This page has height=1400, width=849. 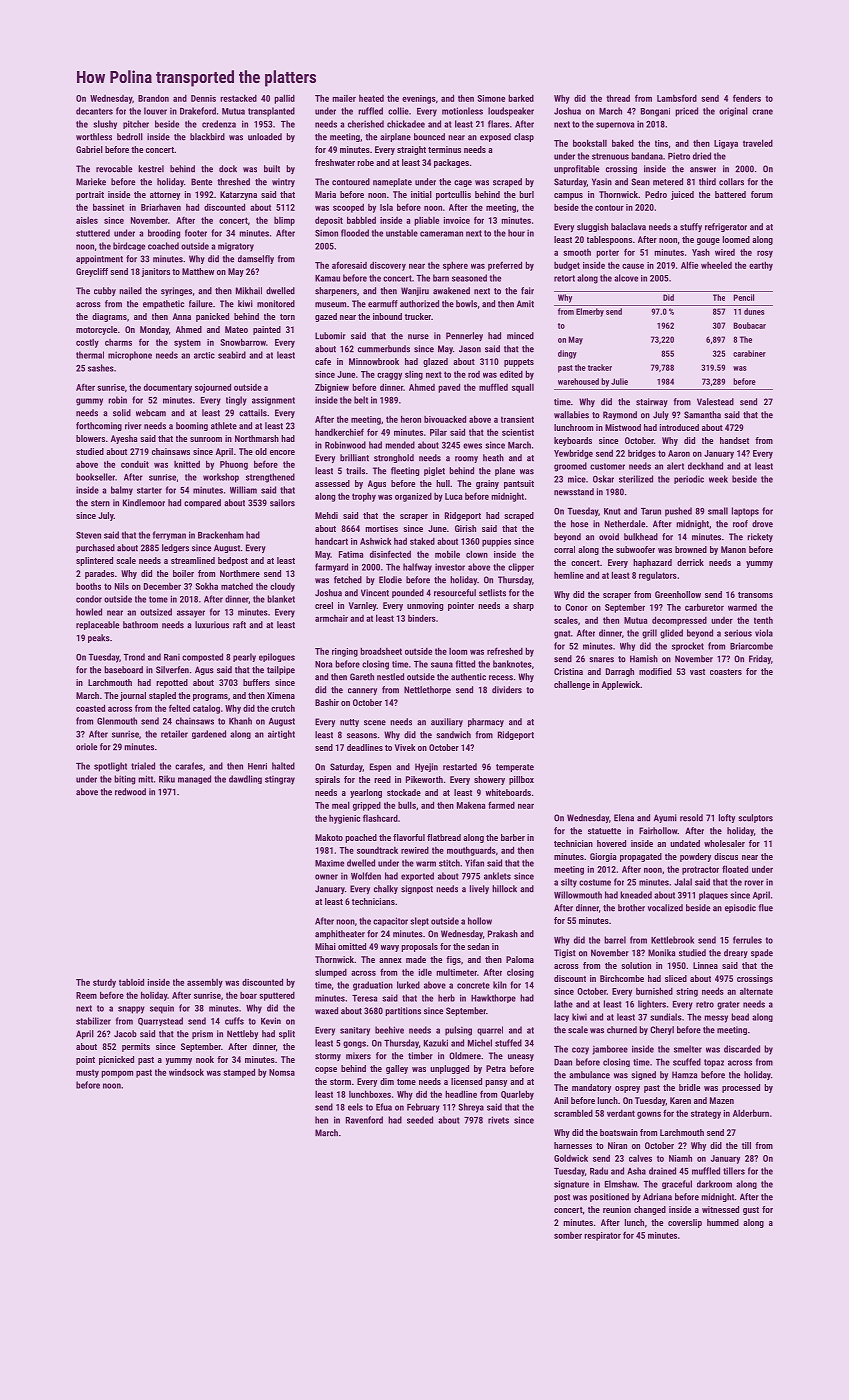 I want to click on thread, so click(x=618, y=98).
